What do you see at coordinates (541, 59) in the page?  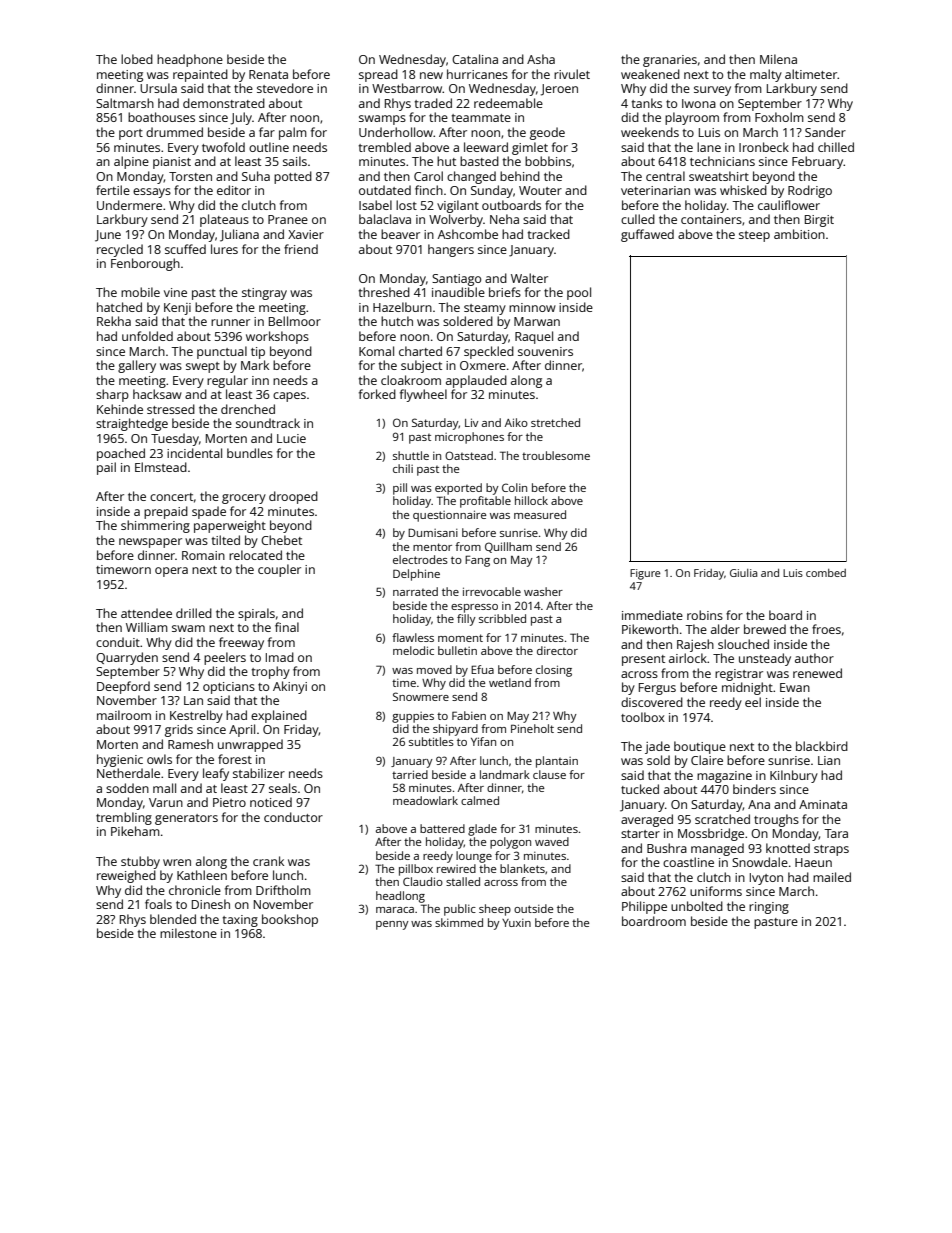 I see `Asha` at bounding box center [541, 59].
